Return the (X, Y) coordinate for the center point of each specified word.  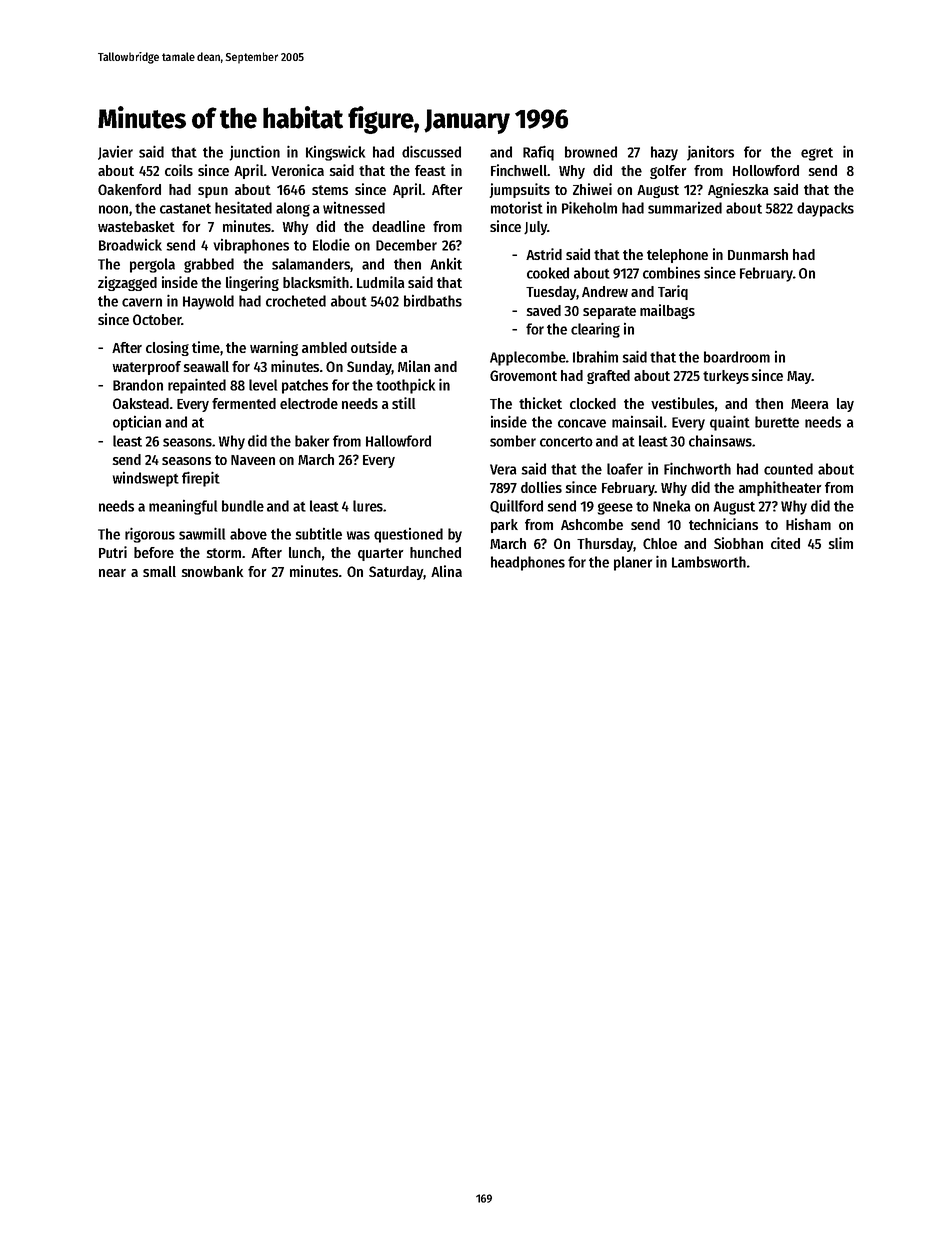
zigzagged (127, 283)
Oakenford (129, 189)
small (159, 571)
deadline (398, 226)
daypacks (825, 209)
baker (312, 441)
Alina (446, 571)
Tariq (673, 292)
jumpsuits (519, 190)
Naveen (253, 460)
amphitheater (780, 488)
